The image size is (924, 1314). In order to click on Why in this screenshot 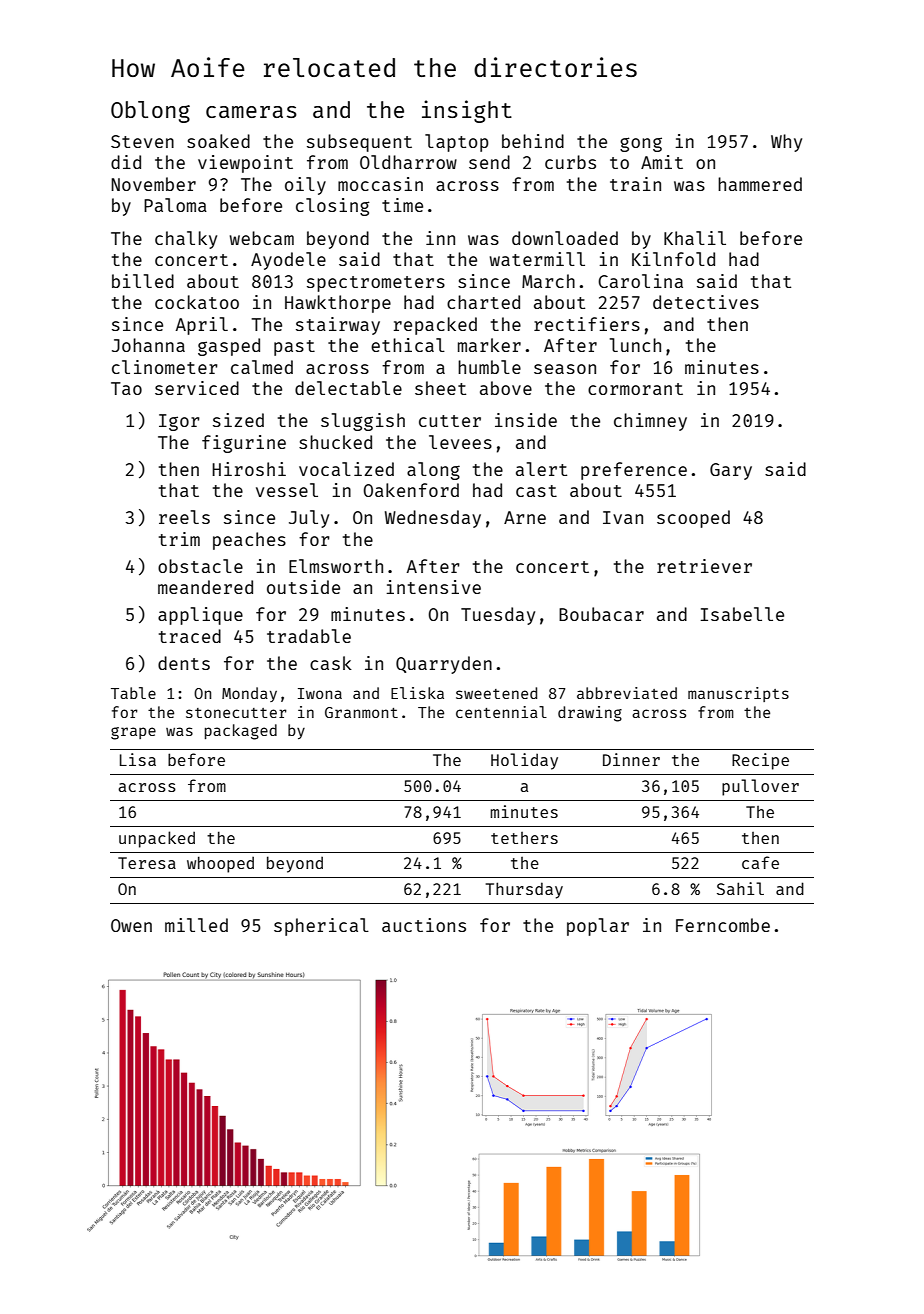, I will do `click(786, 143)`.
